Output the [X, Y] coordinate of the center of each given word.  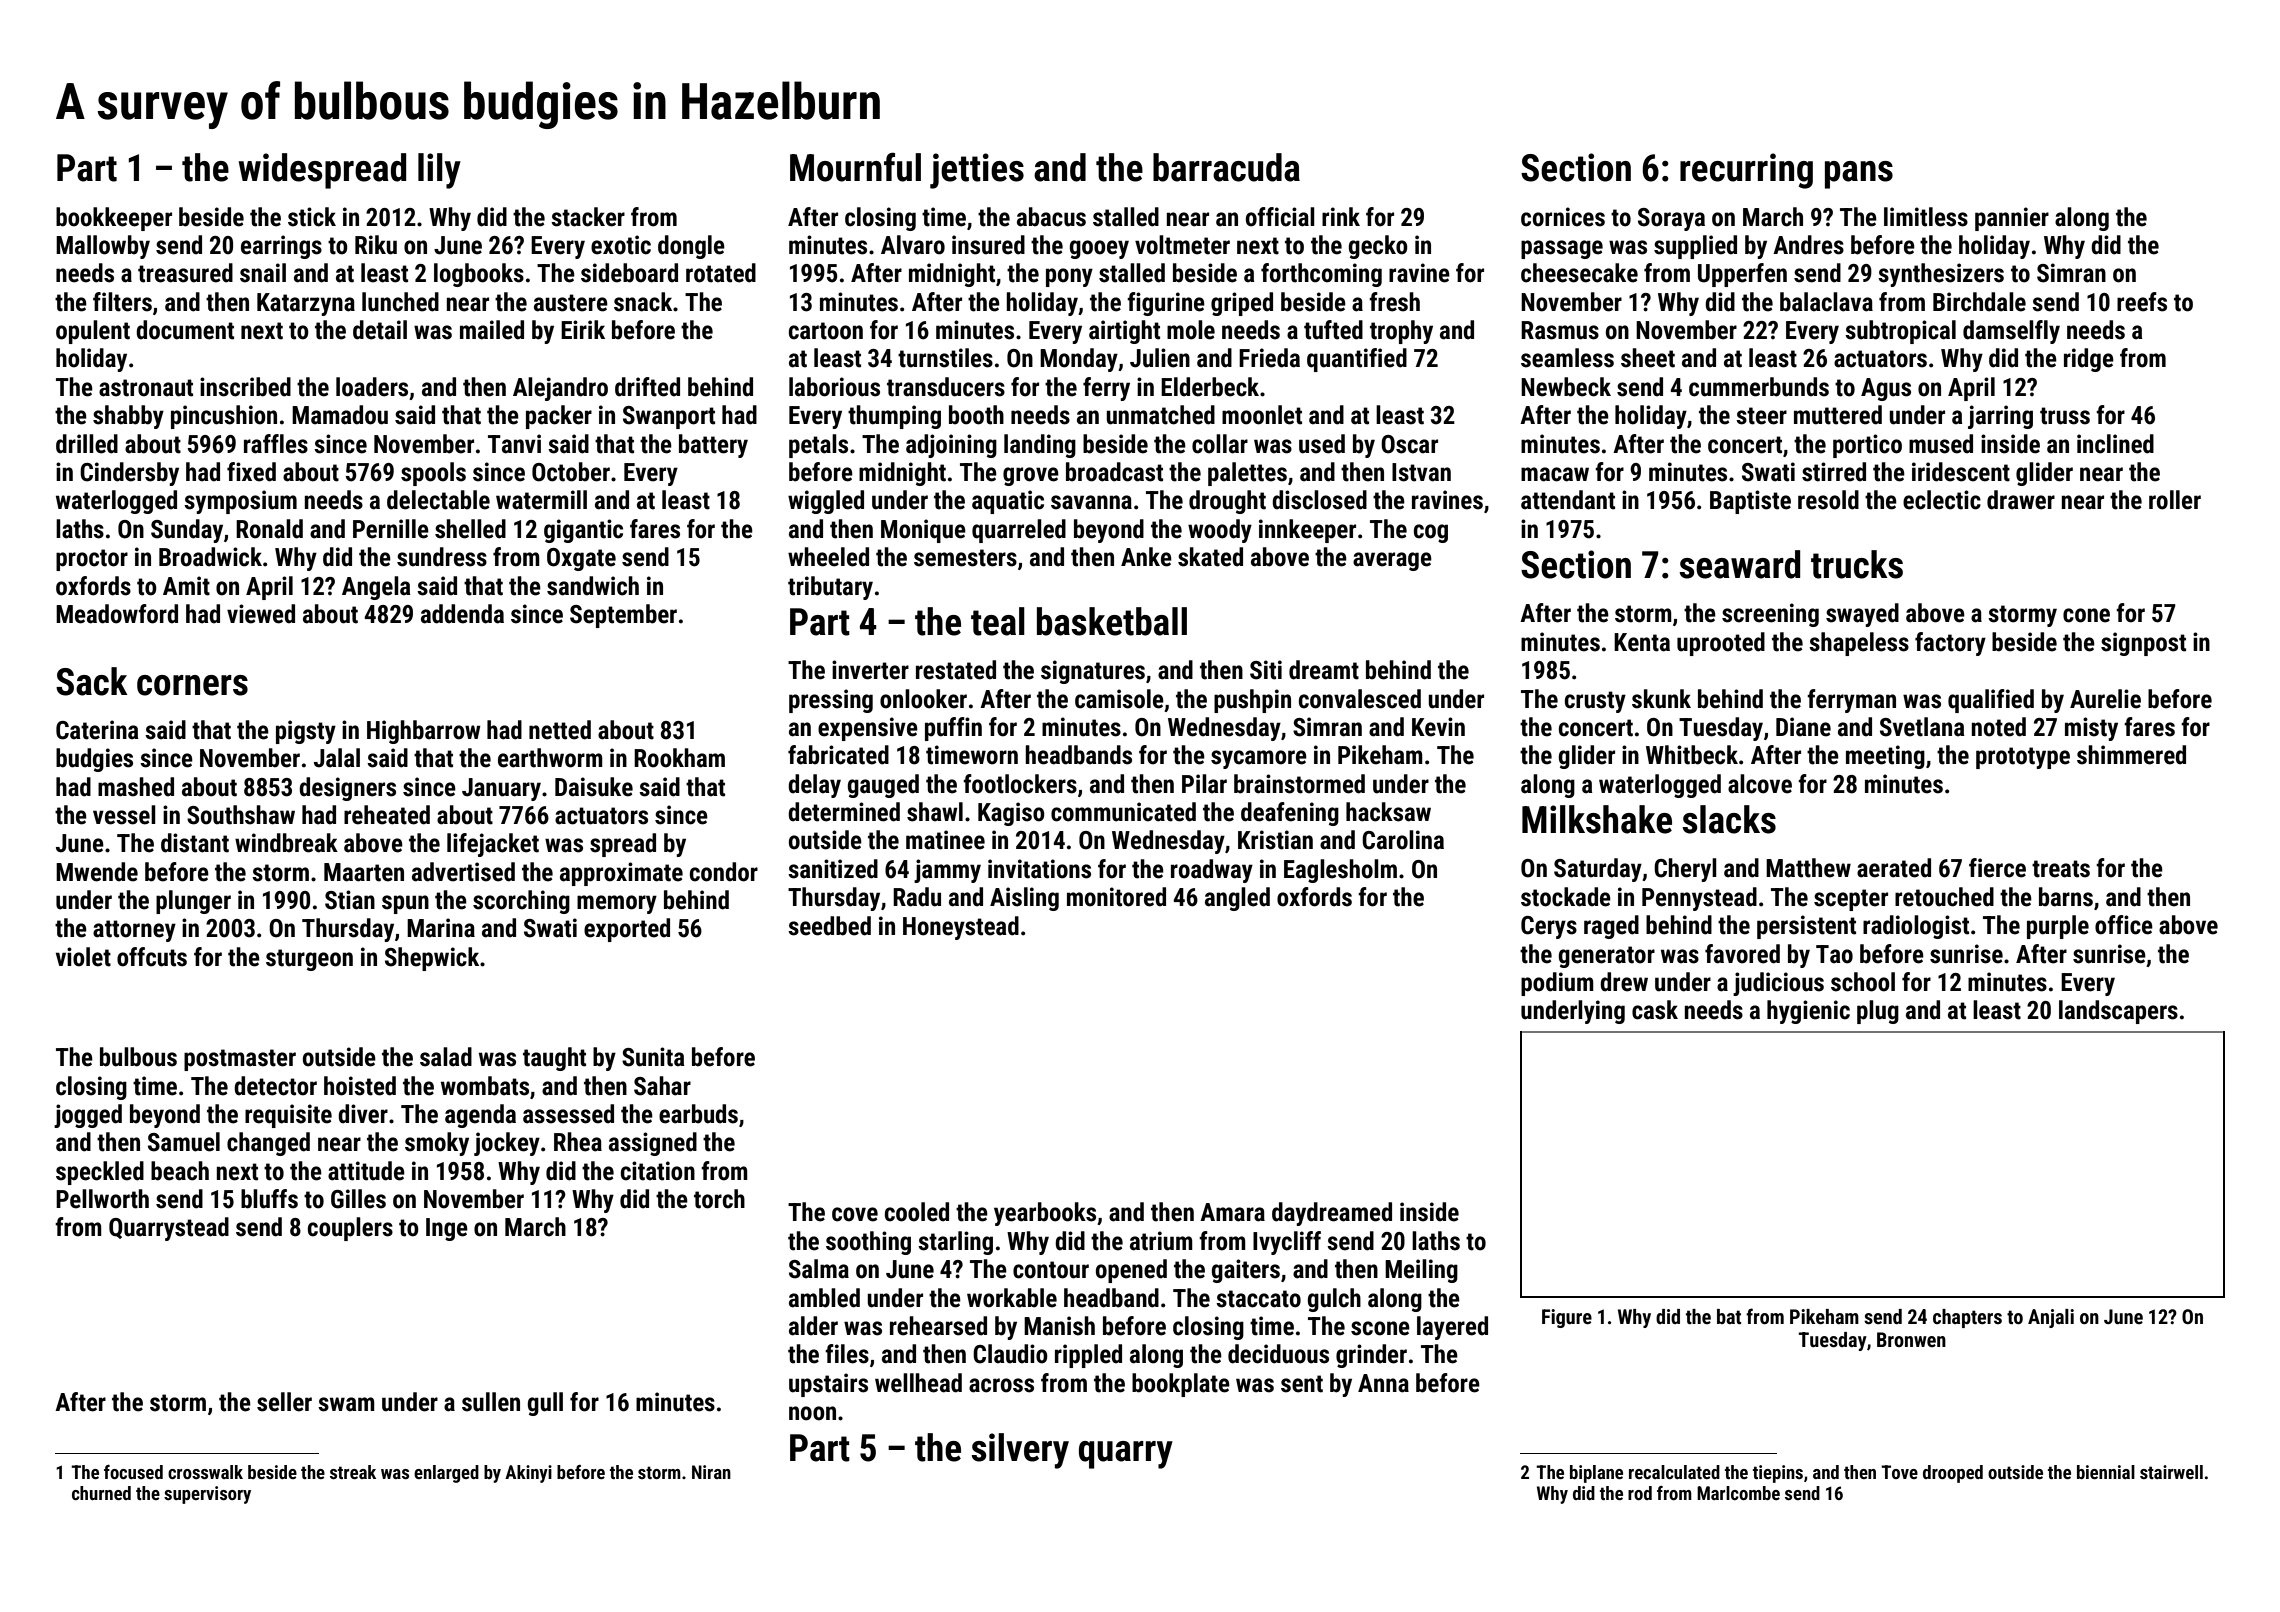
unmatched [1160, 415]
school [1863, 982]
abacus [1051, 217]
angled [1237, 899]
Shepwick [432, 959]
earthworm [550, 758]
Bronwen [1911, 1339]
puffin [953, 729]
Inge [447, 1229]
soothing [868, 1243]
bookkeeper [114, 219]
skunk [1661, 699]
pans [1859, 175]
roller [2175, 500]
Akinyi [528, 1474]
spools [433, 474]
